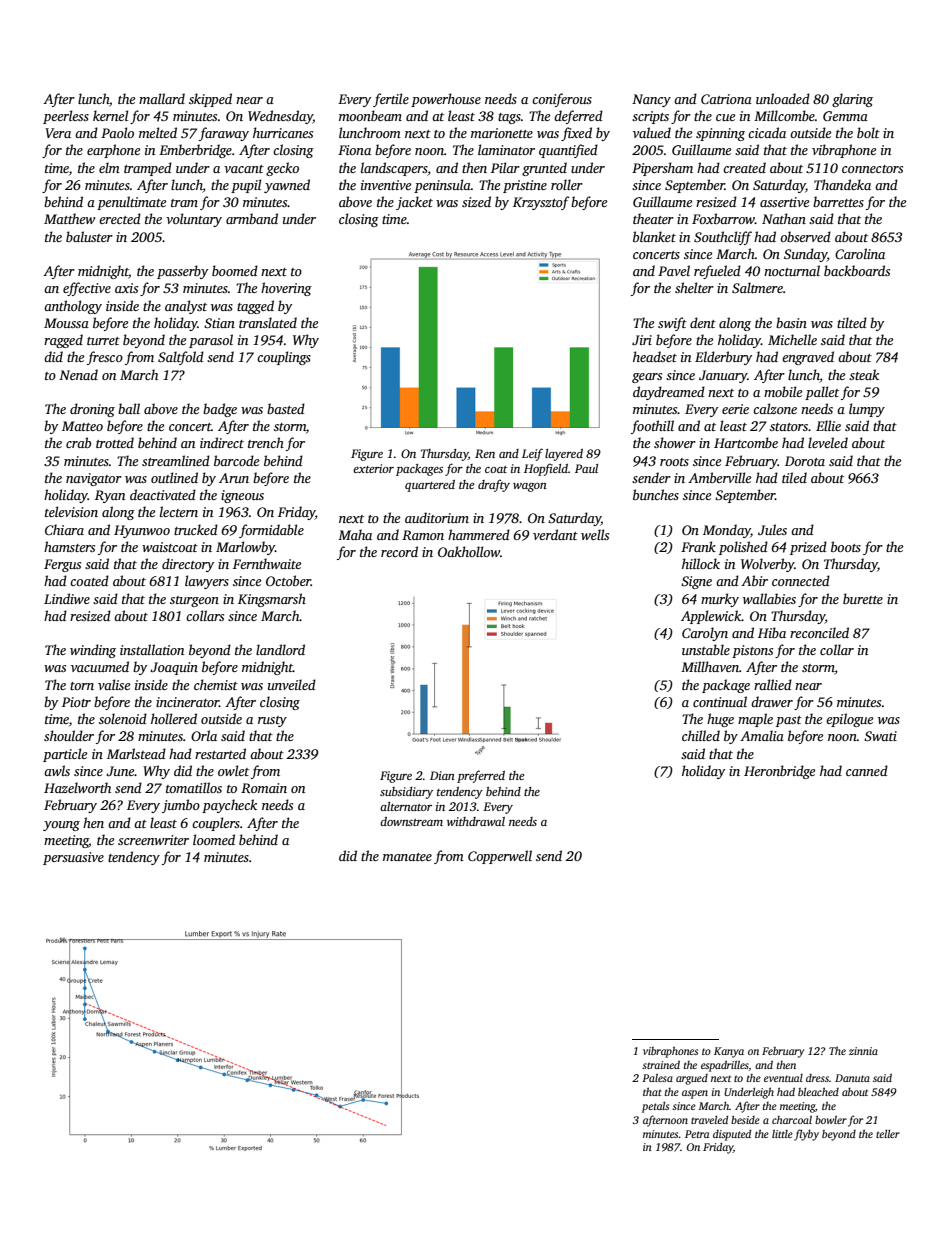 The image size is (952, 1233). Describe the element at coordinates (595, 534) in the screenshot. I see `wells` at that location.
